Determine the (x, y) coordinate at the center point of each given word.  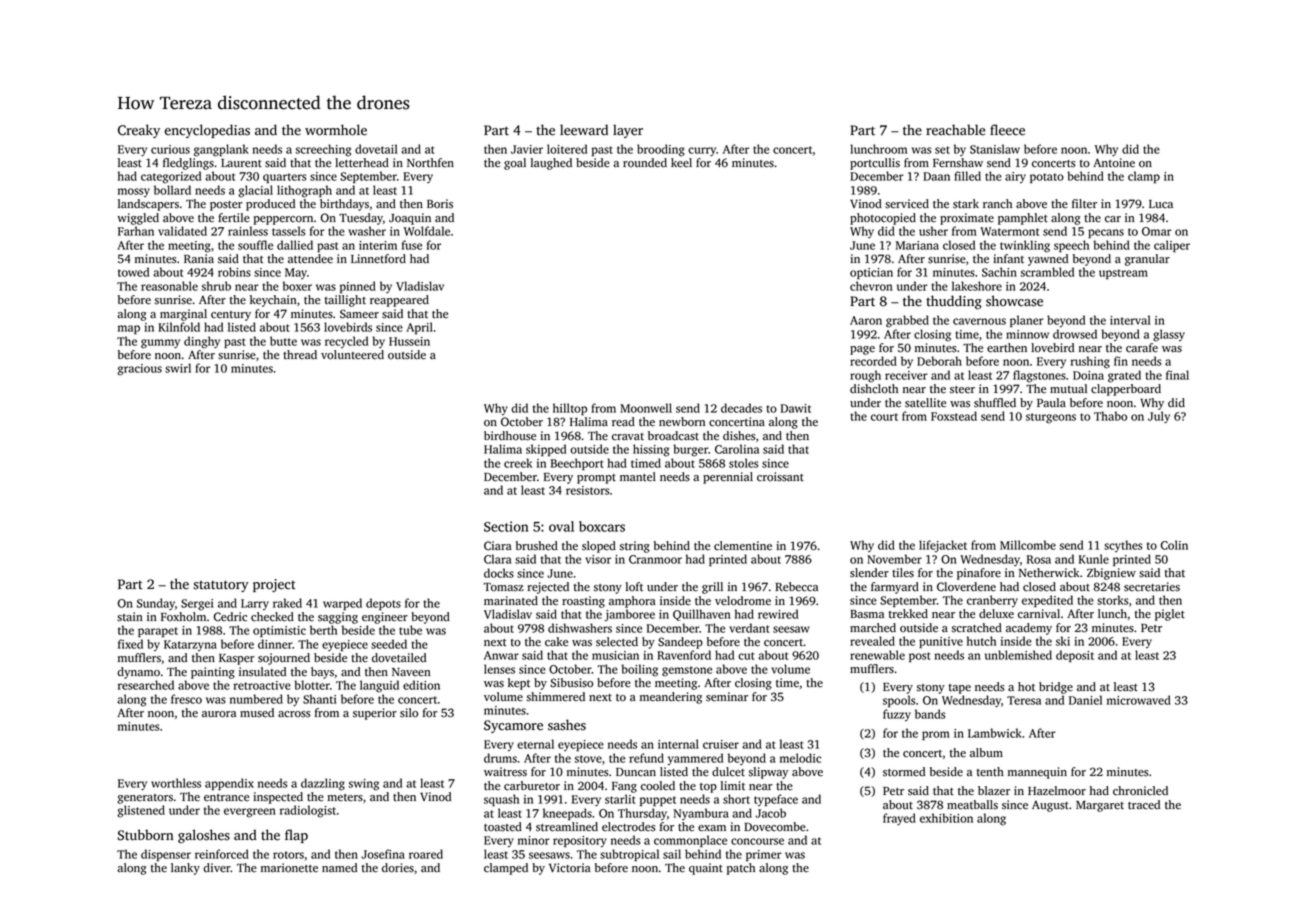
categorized (171, 177)
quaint (706, 869)
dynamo (138, 673)
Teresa (1024, 700)
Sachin (999, 272)
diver (217, 868)
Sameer (359, 314)
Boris (440, 204)
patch (741, 869)
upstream (1123, 274)
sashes (567, 725)
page (862, 350)
